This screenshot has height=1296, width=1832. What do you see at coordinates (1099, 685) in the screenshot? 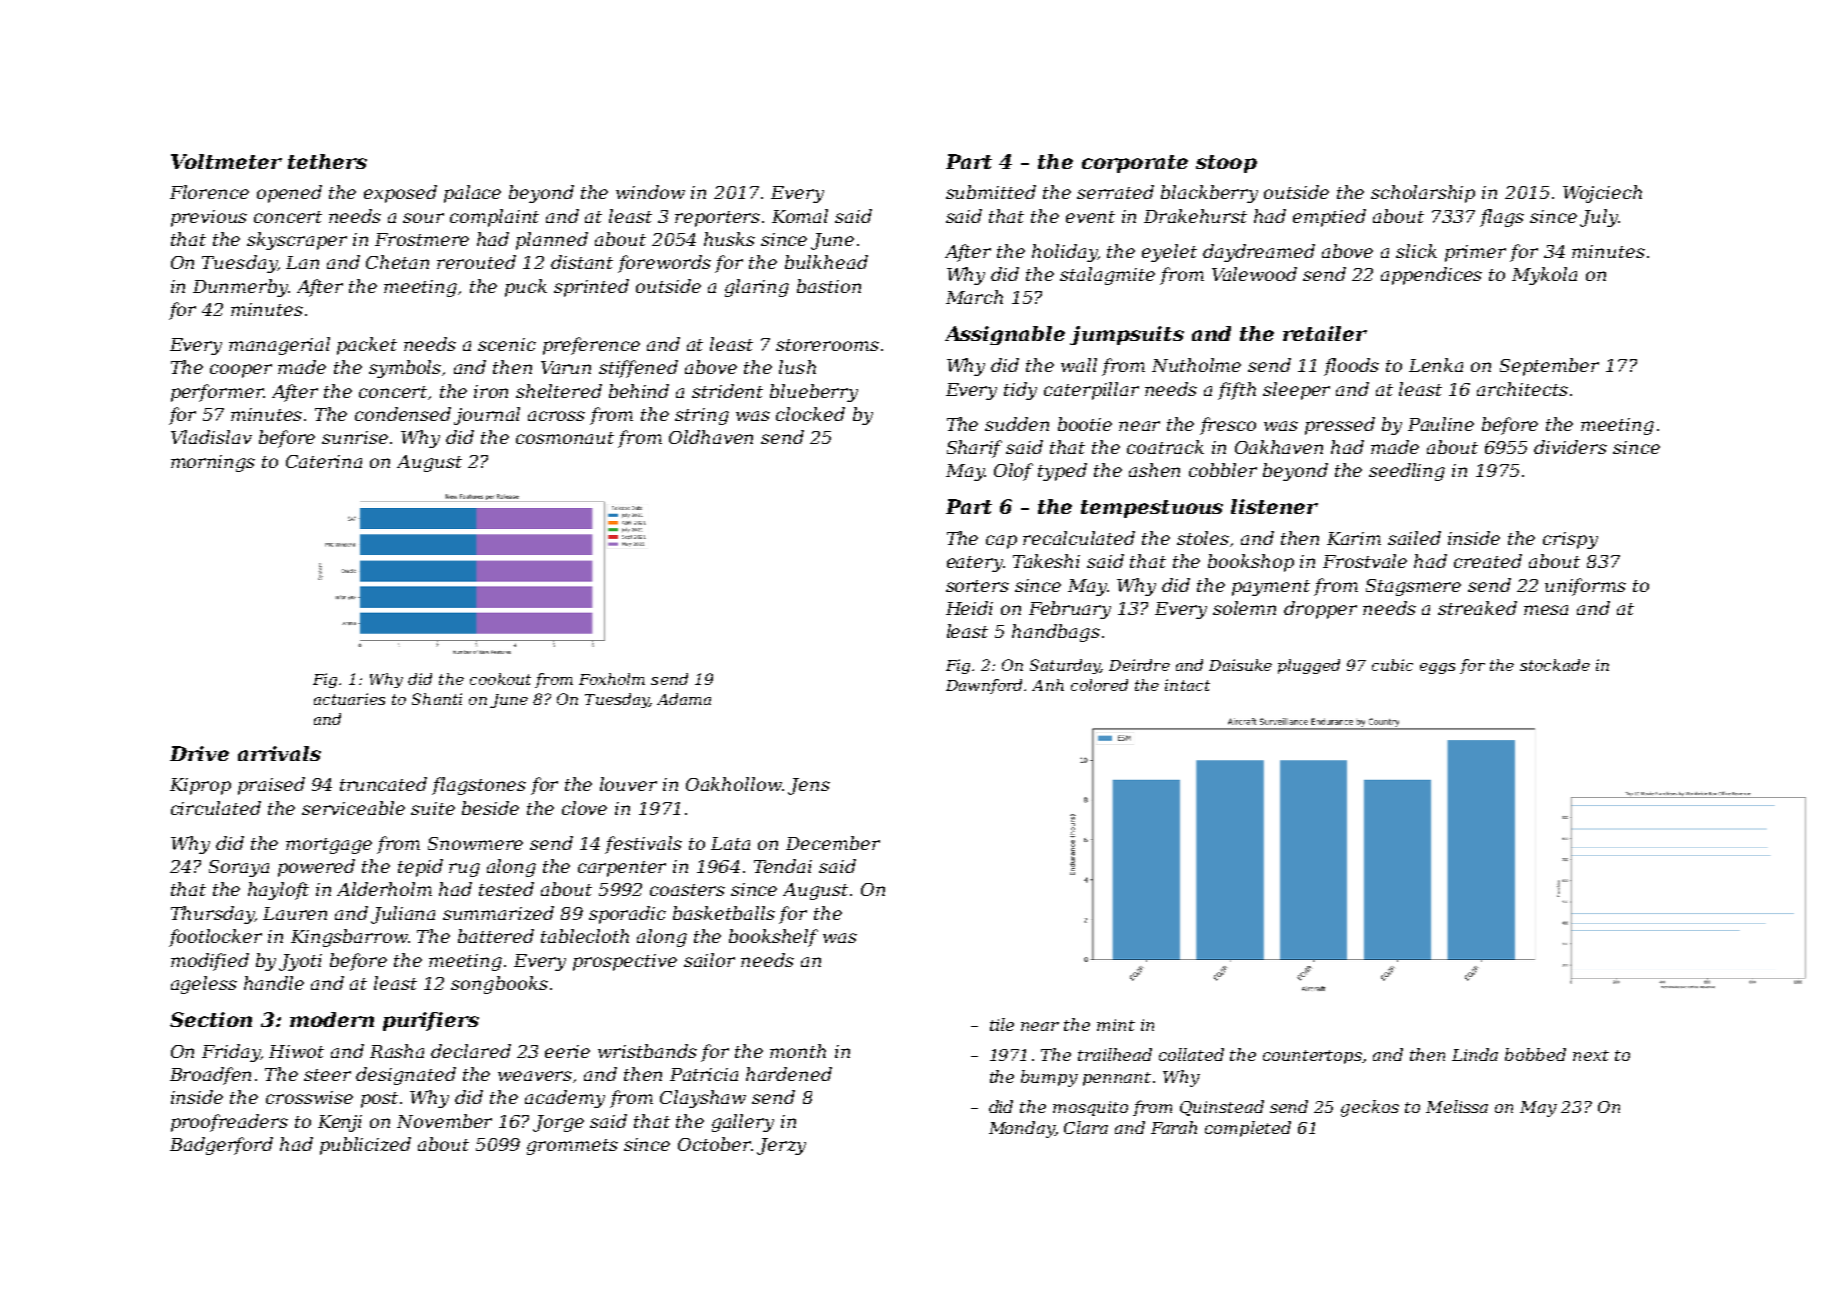
I see `colored` at bounding box center [1099, 685].
